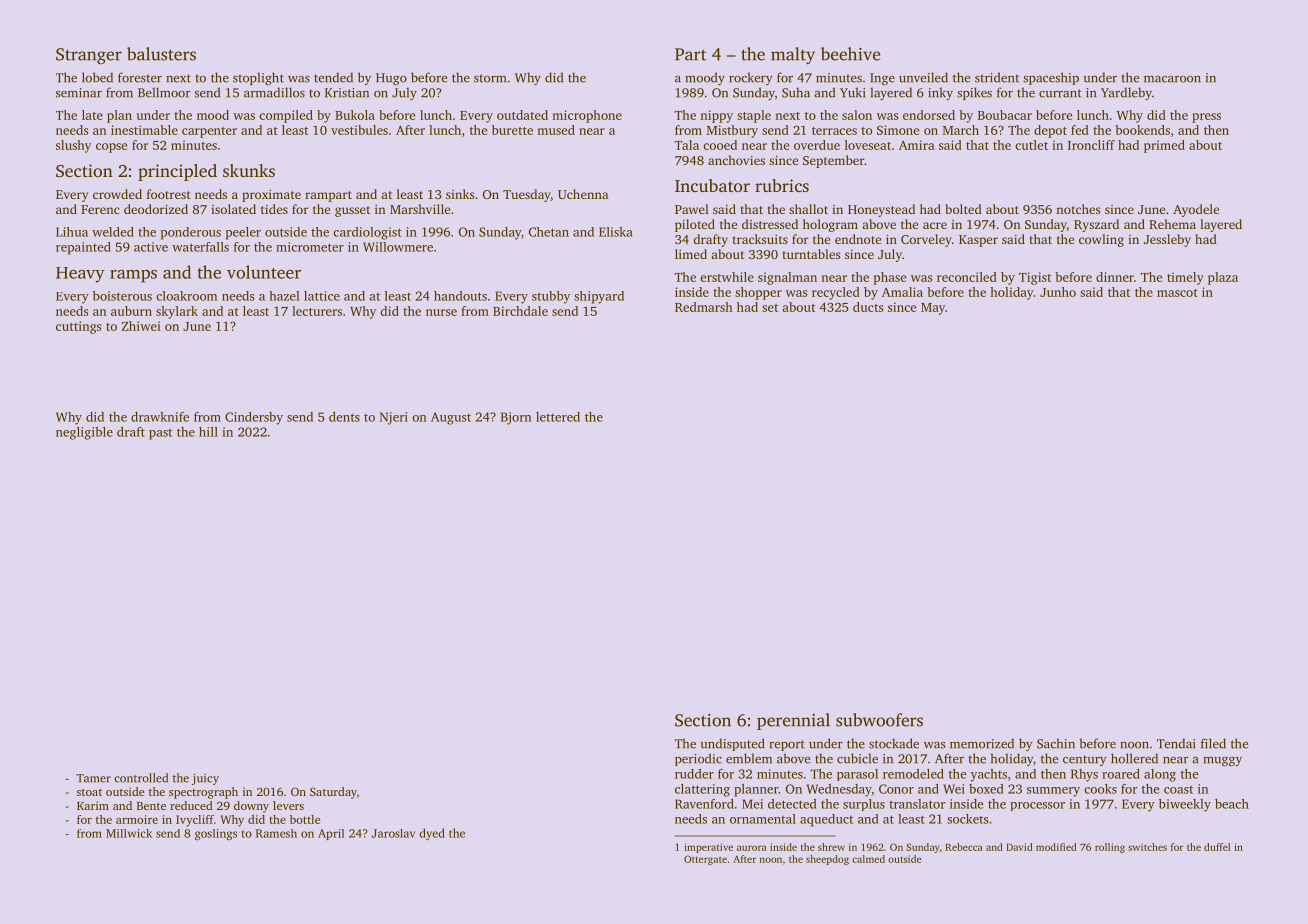  Describe the element at coordinates (93, 805) in the screenshot. I see `Karim` at that location.
